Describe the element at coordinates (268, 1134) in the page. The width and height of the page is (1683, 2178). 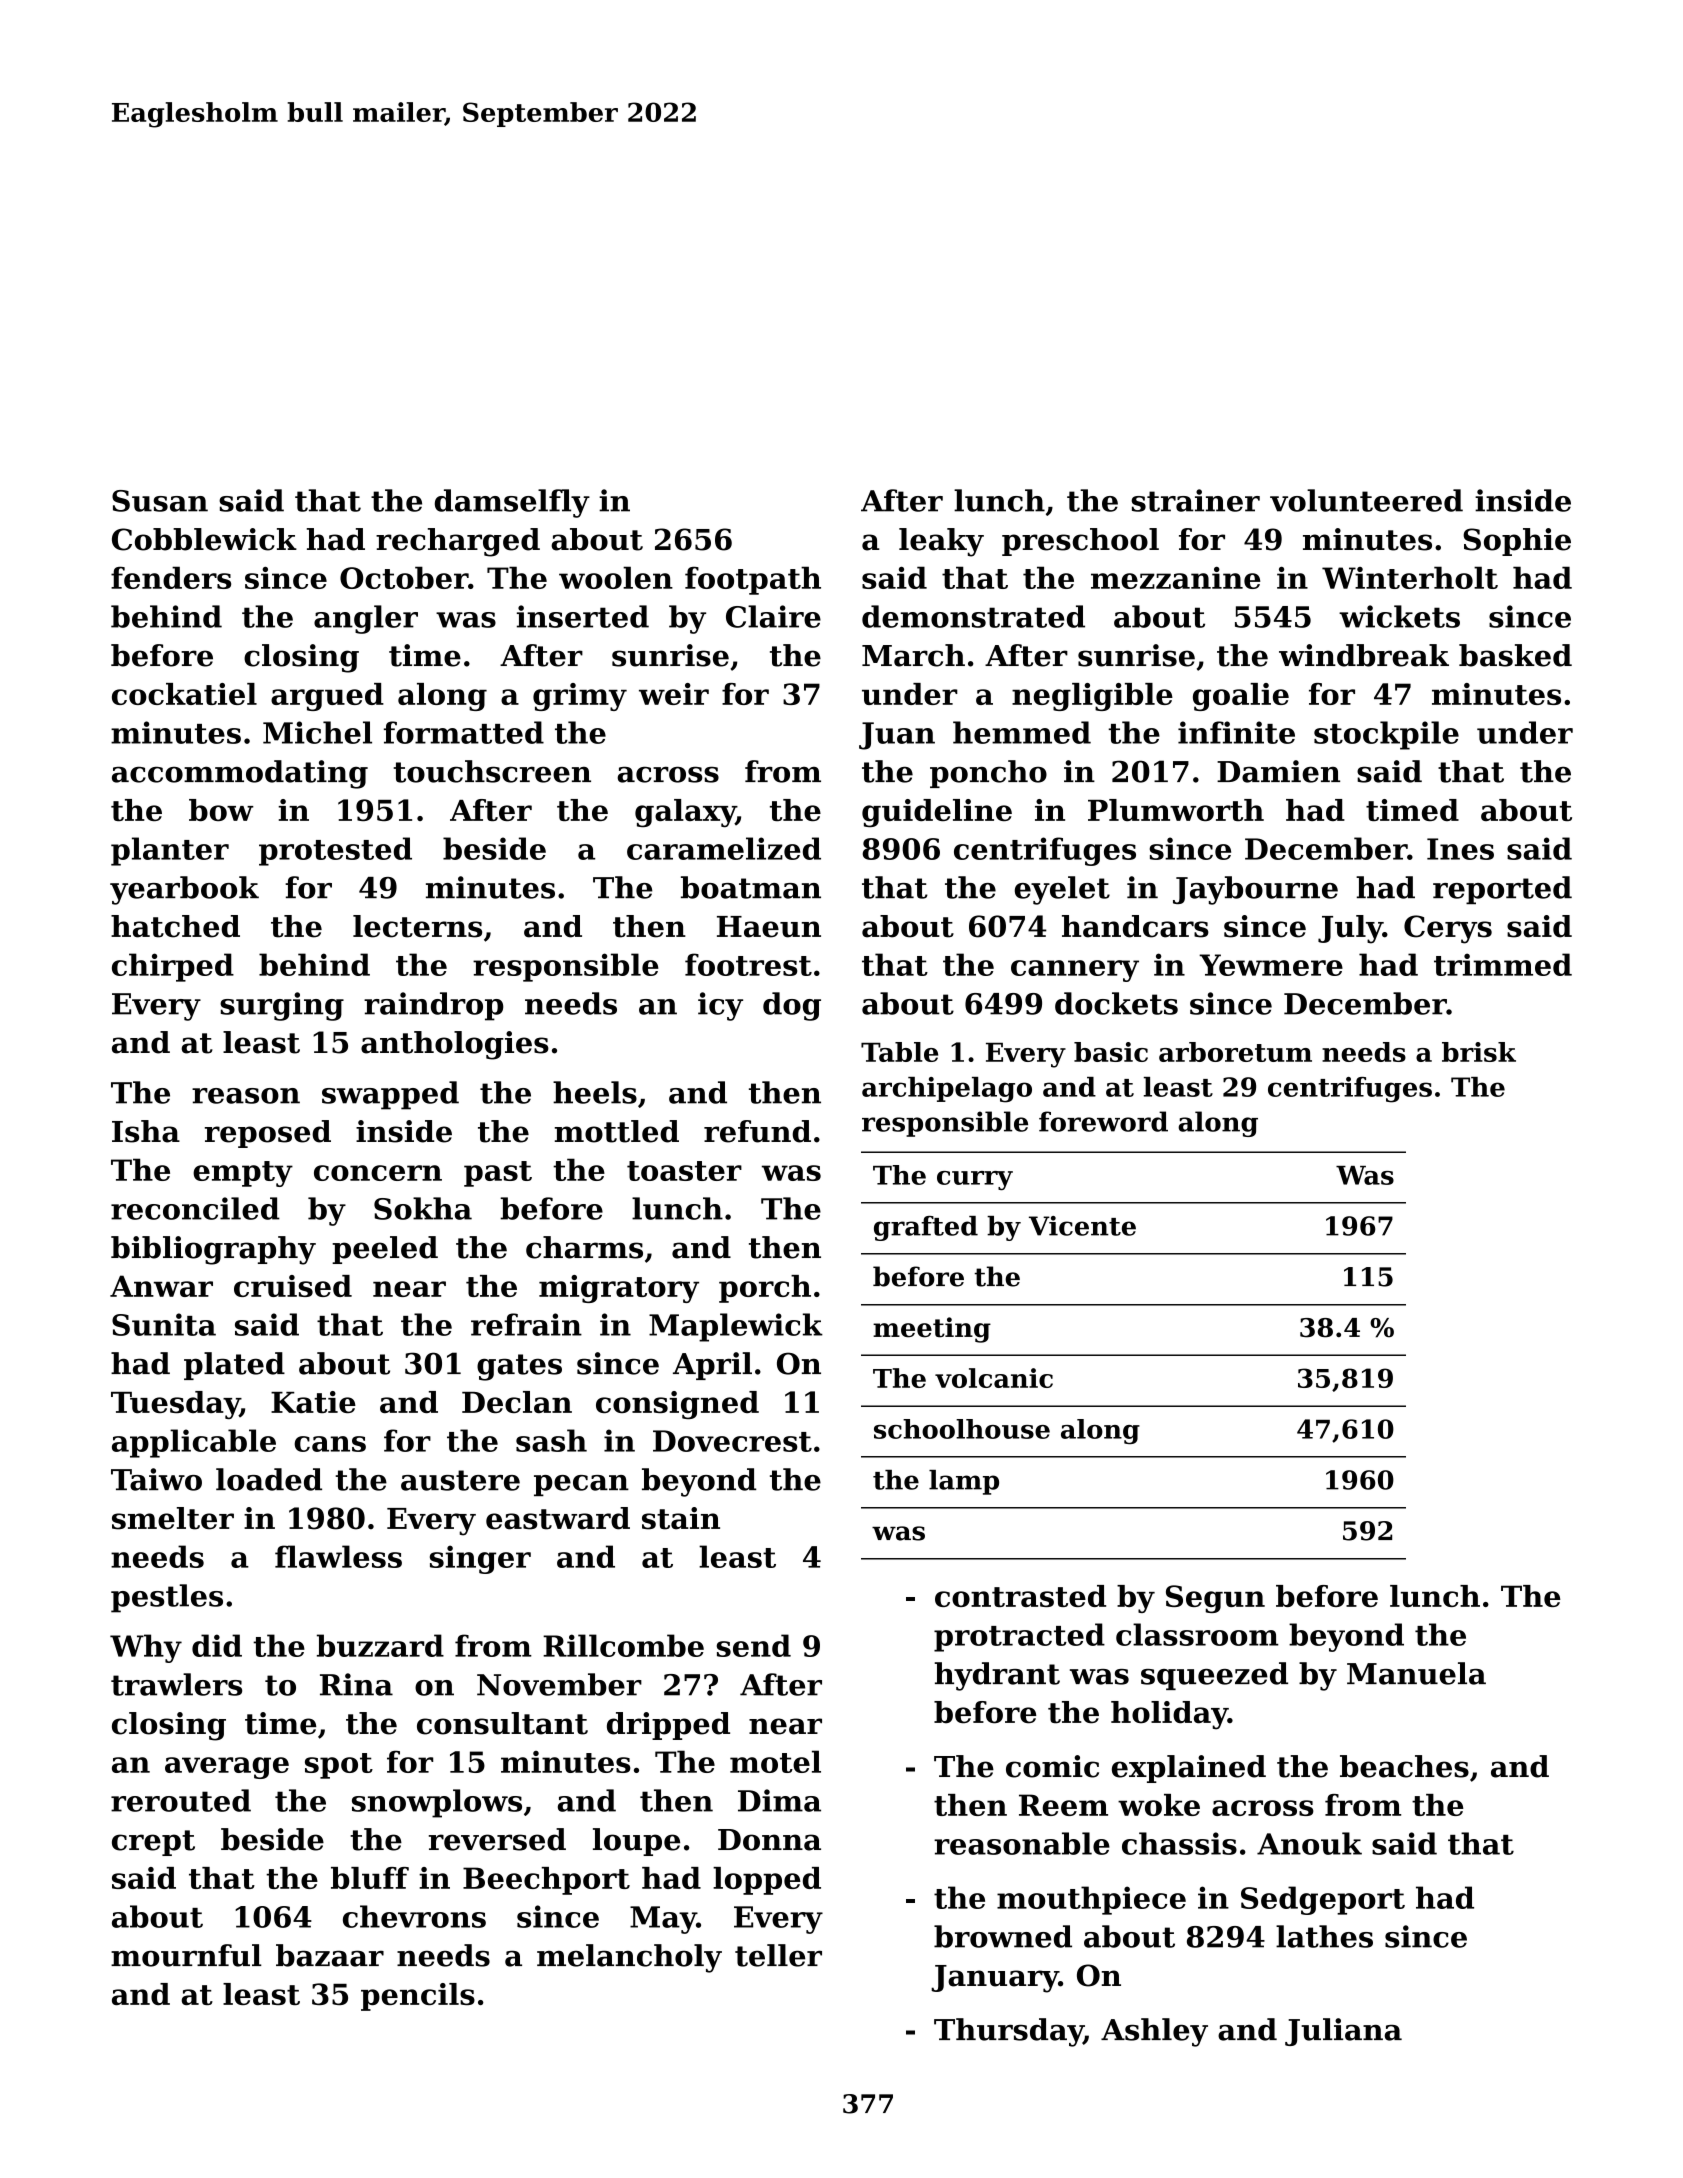
I see `reposed` at that location.
